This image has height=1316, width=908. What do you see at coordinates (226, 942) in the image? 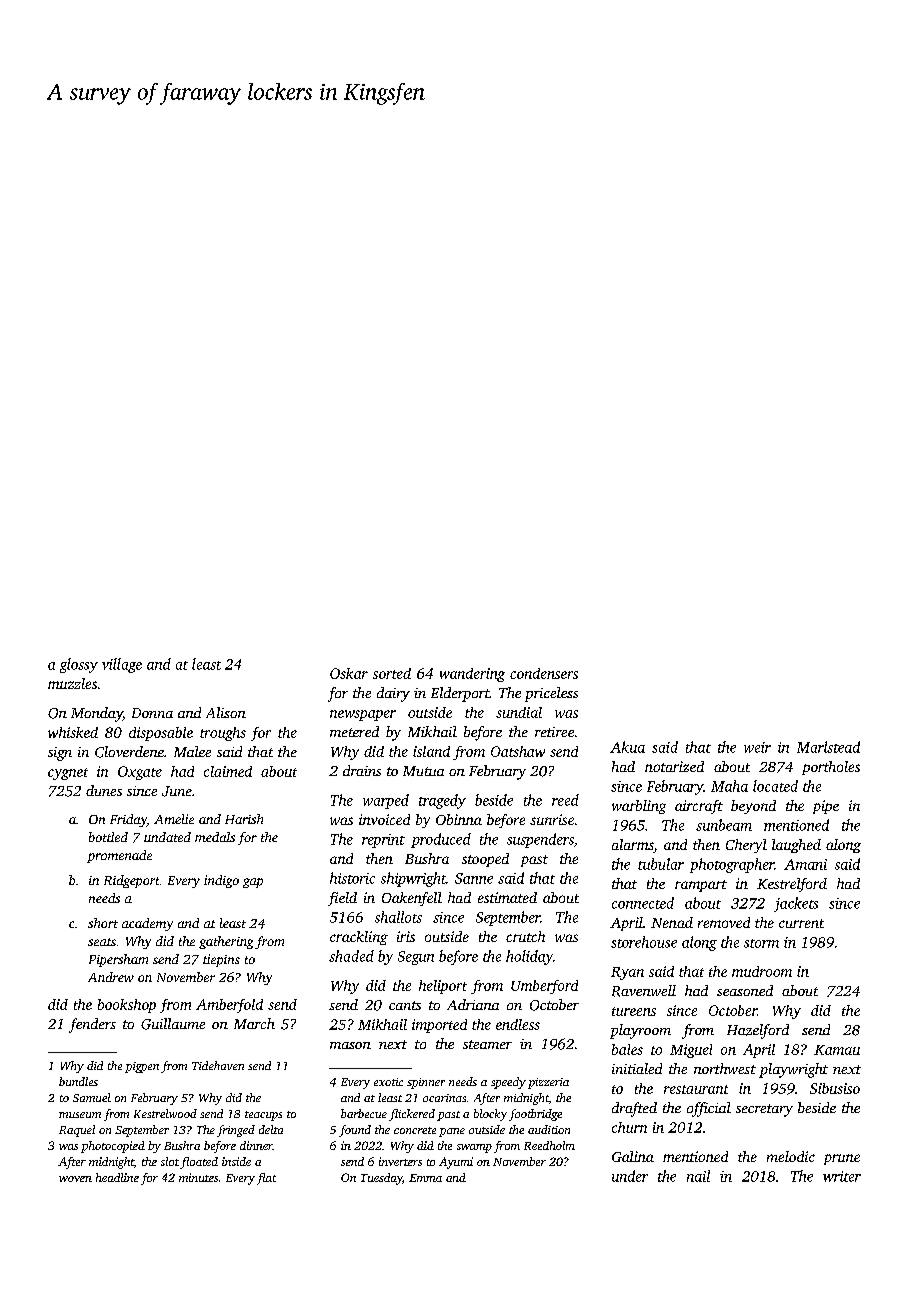
I see `gathering` at bounding box center [226, 942].
